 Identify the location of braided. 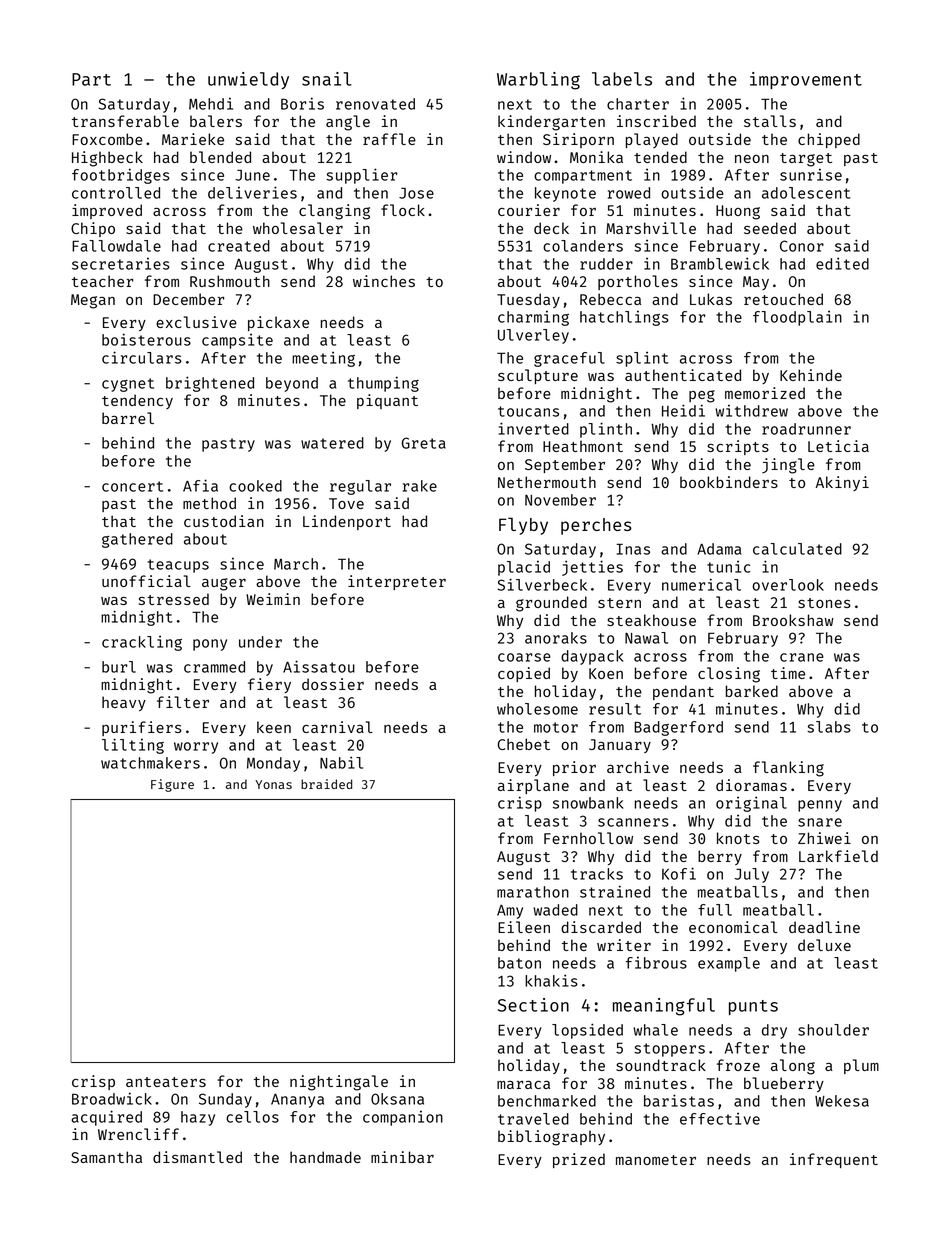
(326, 784).
